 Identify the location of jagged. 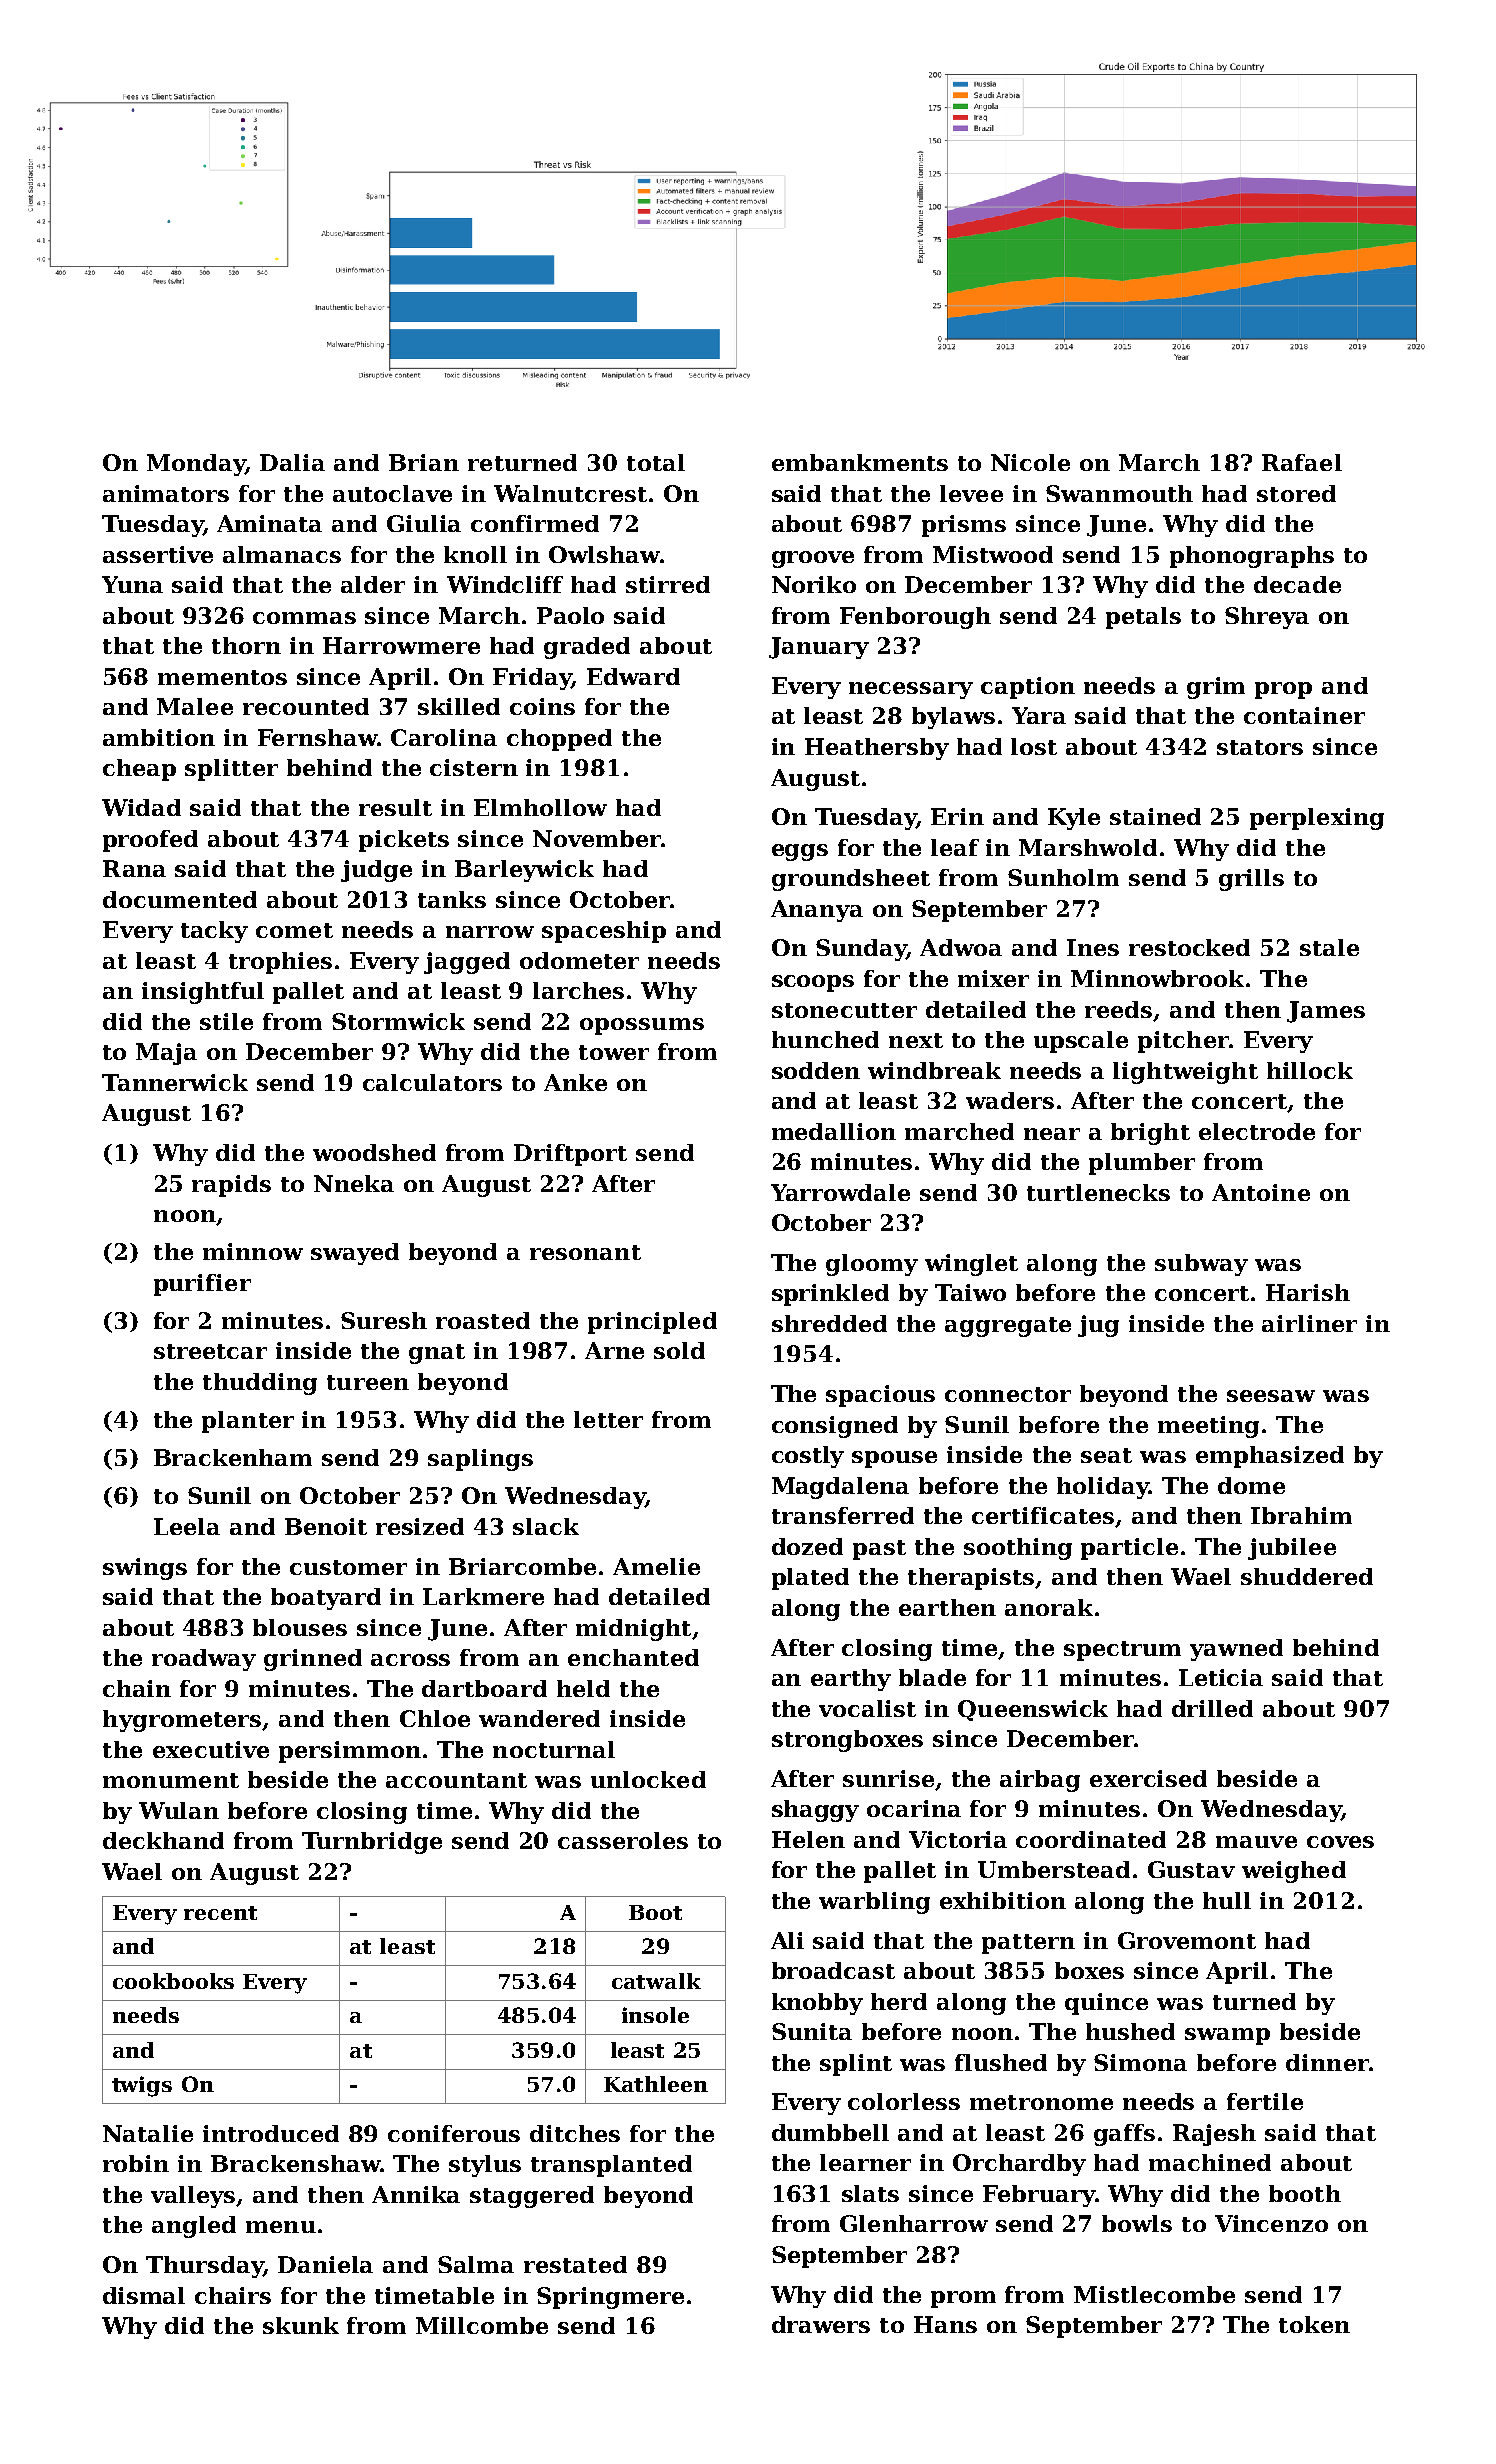
(467, 963).
